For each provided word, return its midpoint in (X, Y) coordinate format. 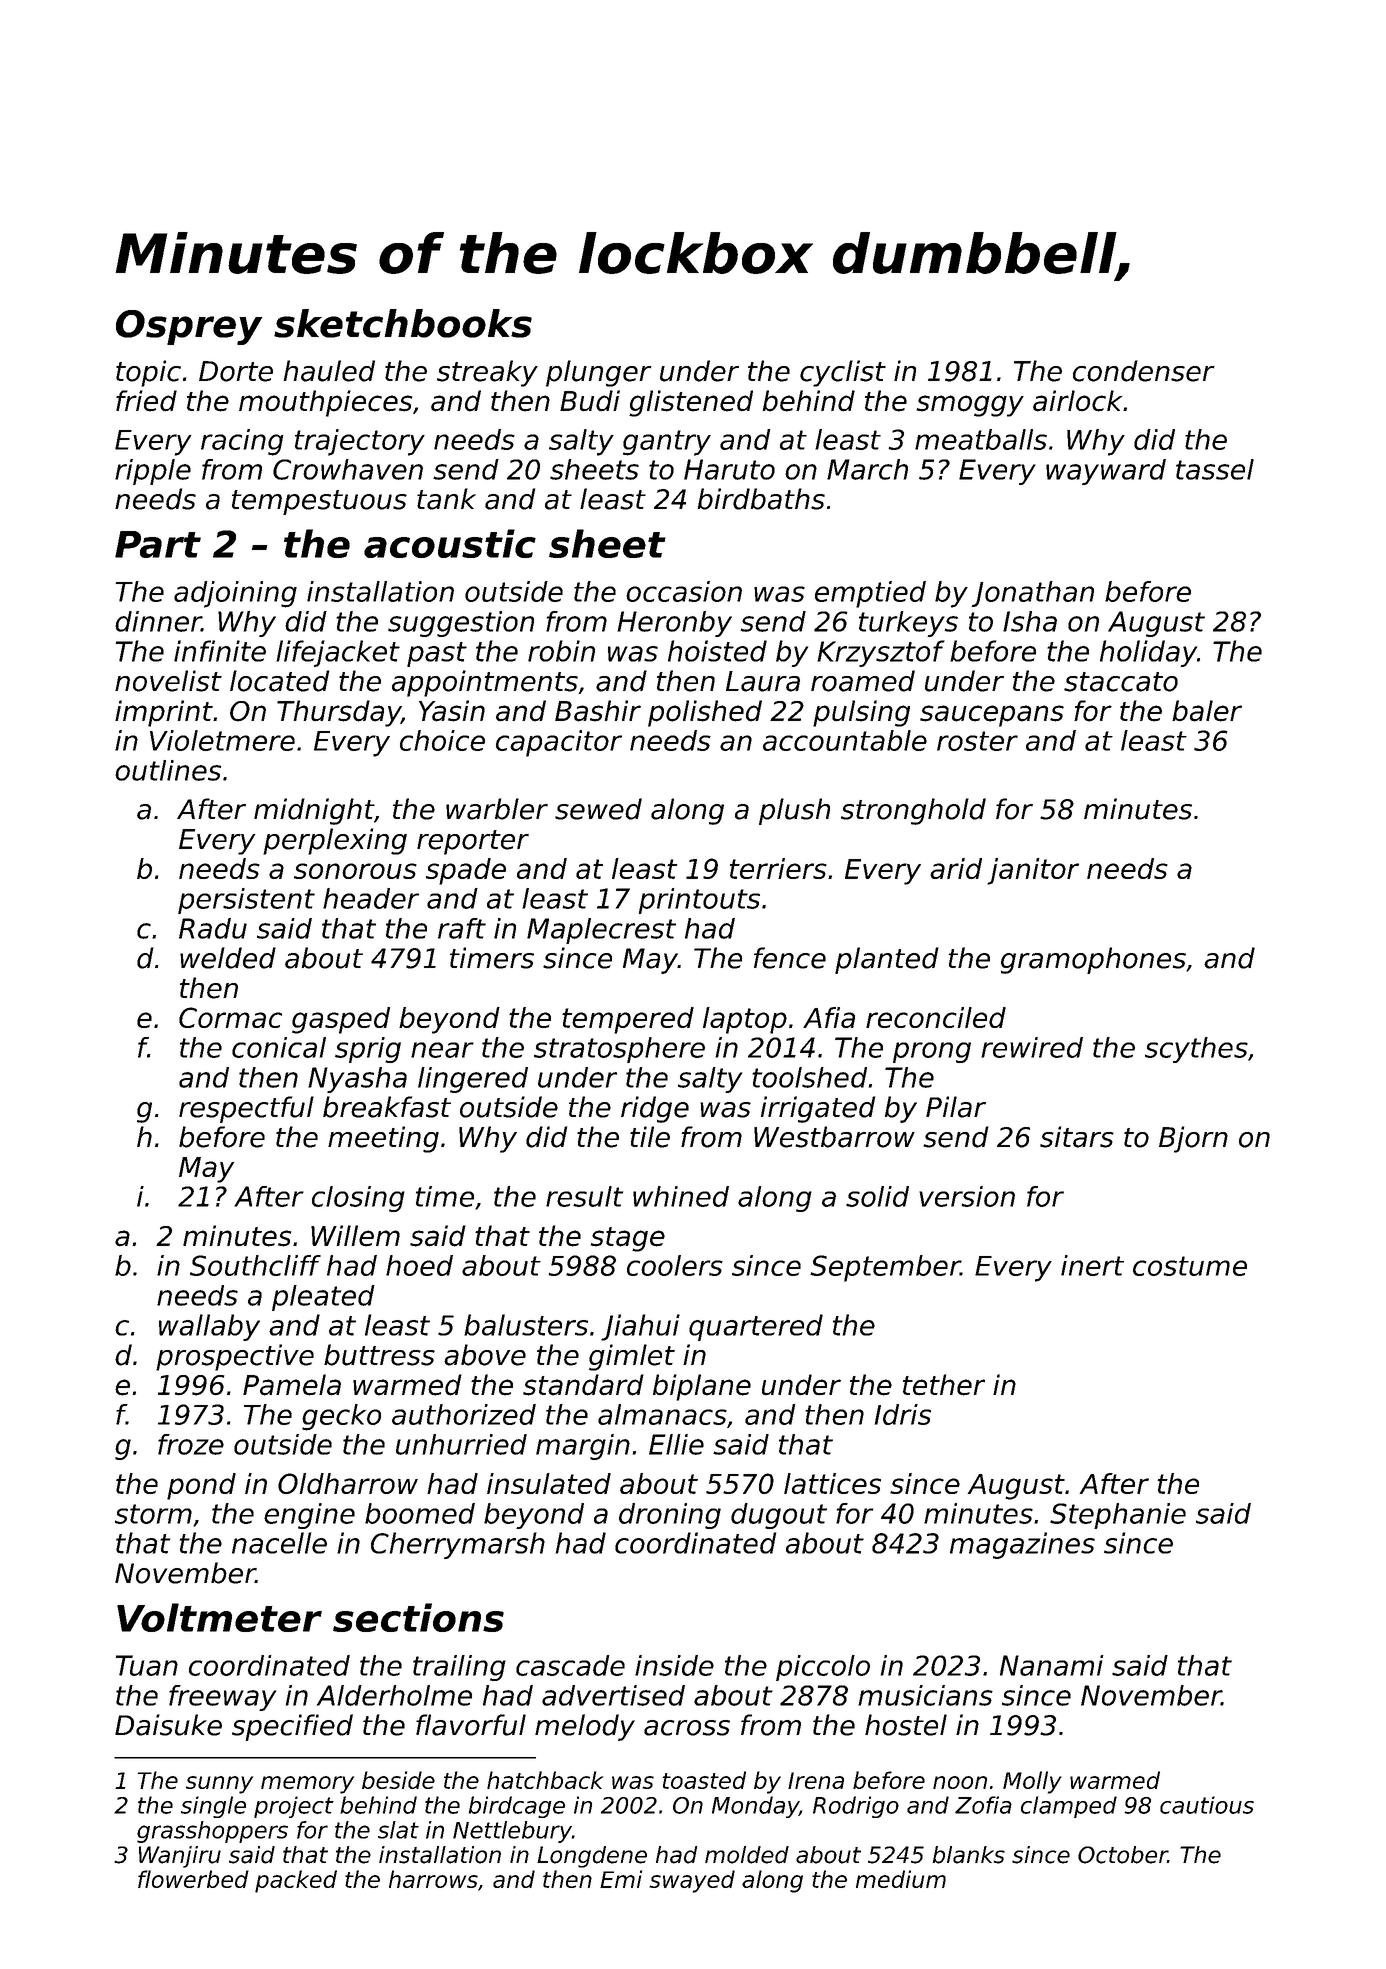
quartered (756, 1327)
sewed (598, 809)
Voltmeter (219, 1617)
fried (146, 401)
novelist (168, 681)
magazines (1022, 1545)
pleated (323, 1298)
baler (1207, 711)
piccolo (823, 1668)
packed (296, 1881)
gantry (667, 443)
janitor (1033, 871)
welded (228, 958)
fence (790, 958)
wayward (1106, 472)
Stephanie (1118, 1516)
